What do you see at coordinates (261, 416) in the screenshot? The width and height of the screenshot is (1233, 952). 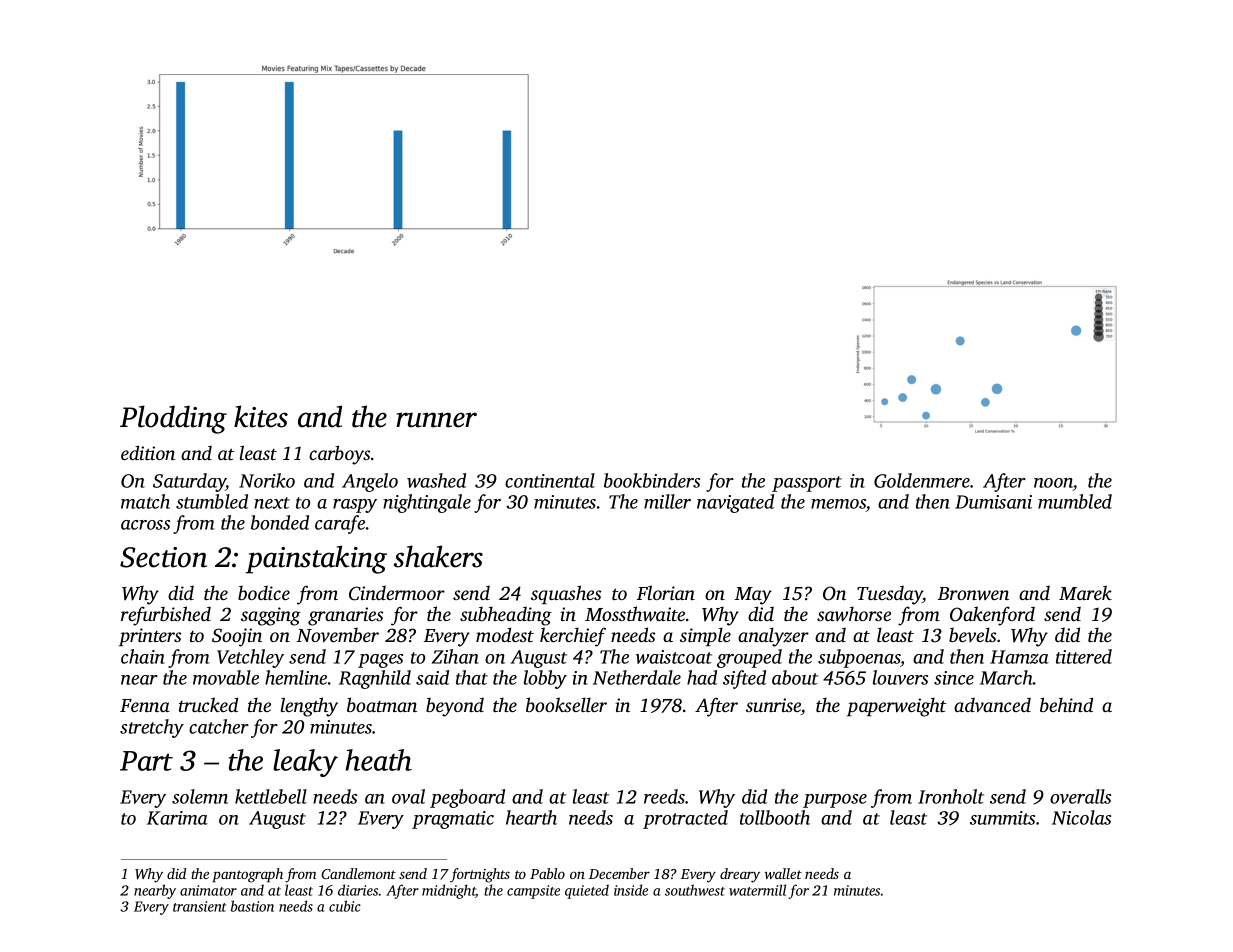 I see `kites` at bounding box center [261, 416].
